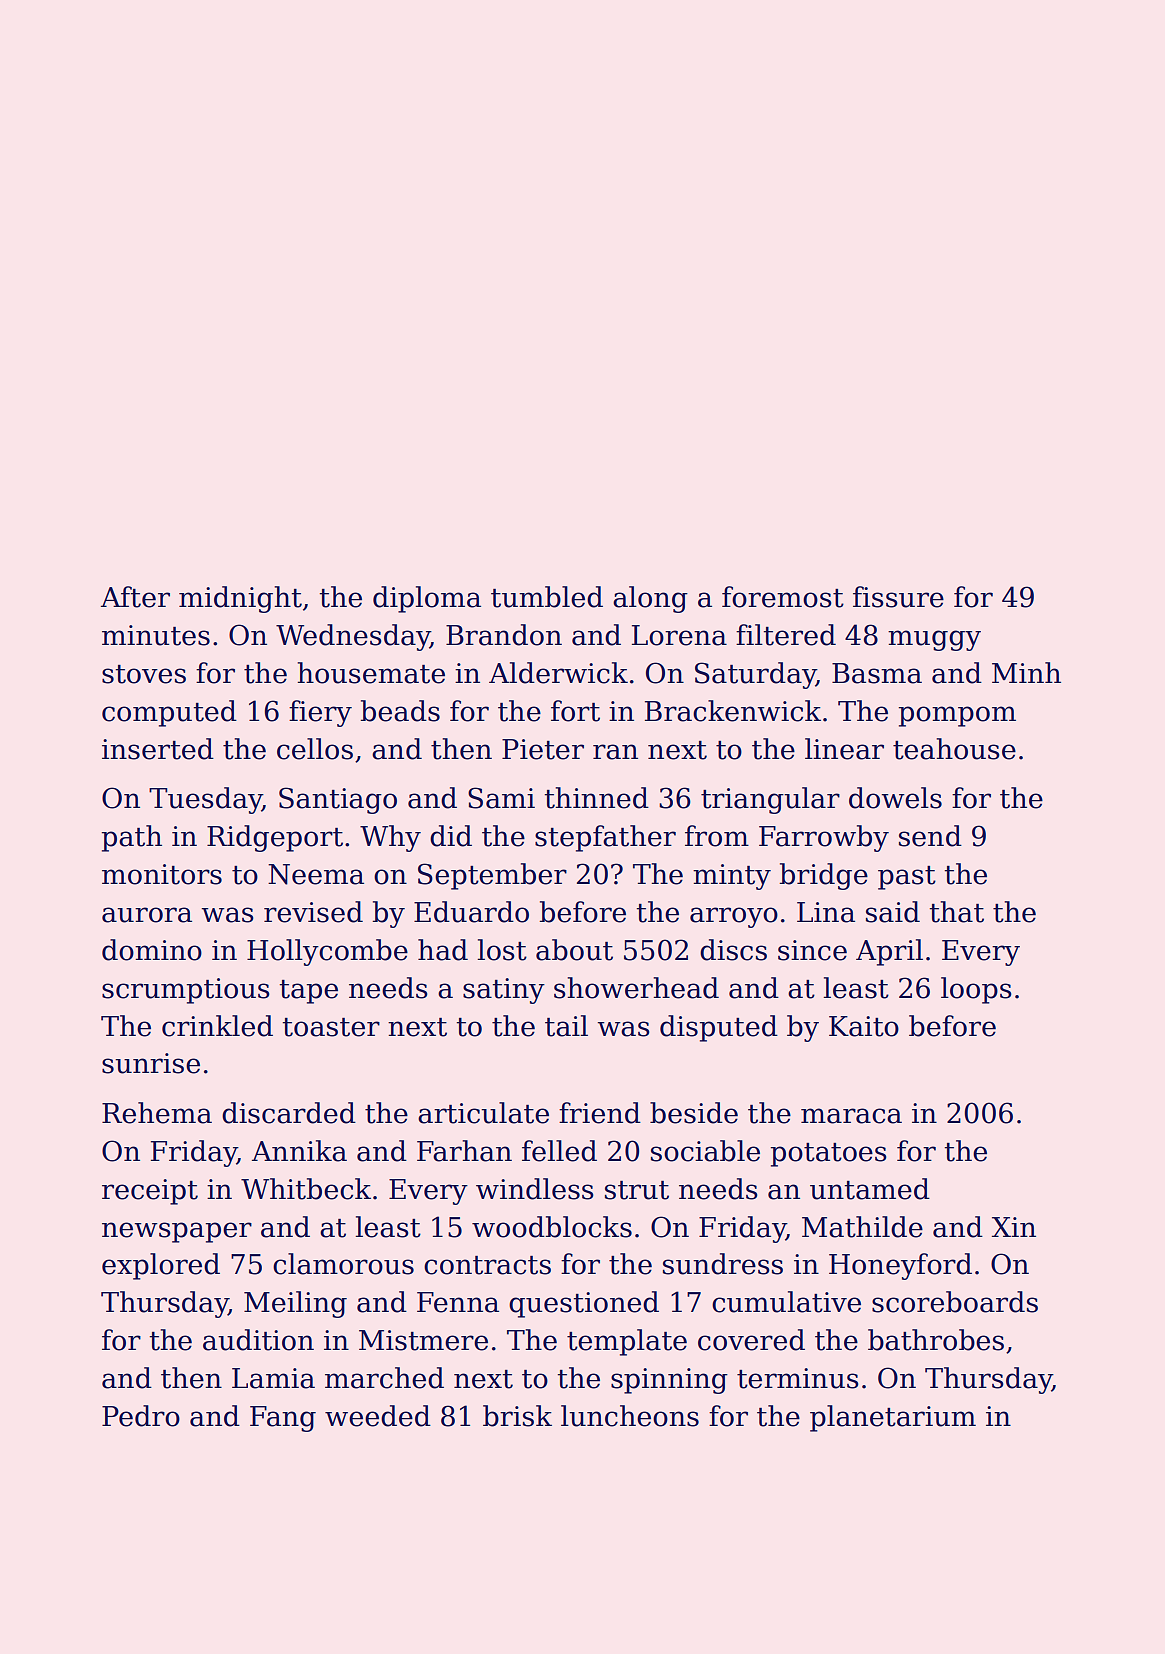 The height and width of the image is (1654, 1165). I want to click on diploma, so click(427, 599).
